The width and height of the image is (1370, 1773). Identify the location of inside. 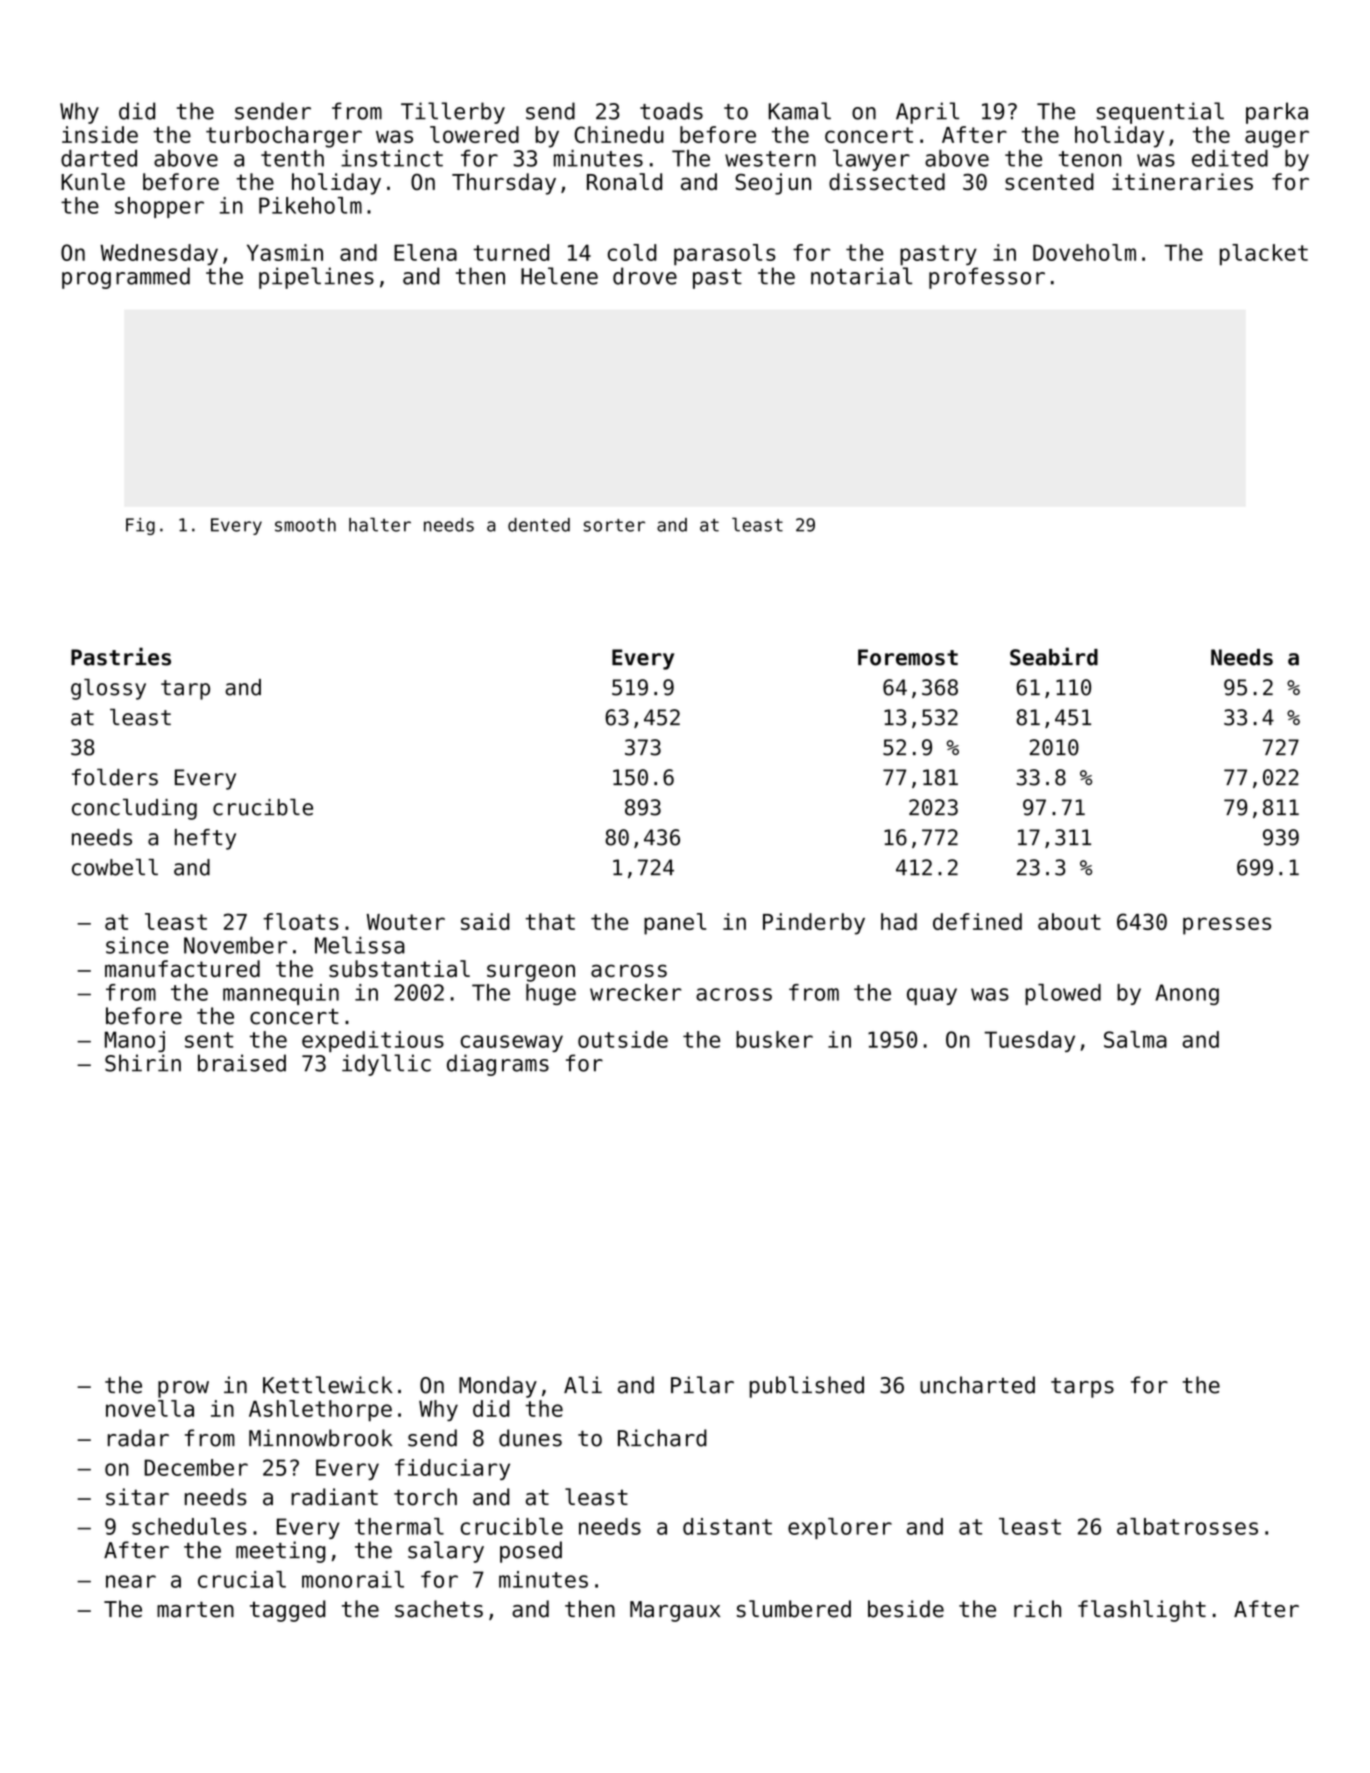
(100, 134).
